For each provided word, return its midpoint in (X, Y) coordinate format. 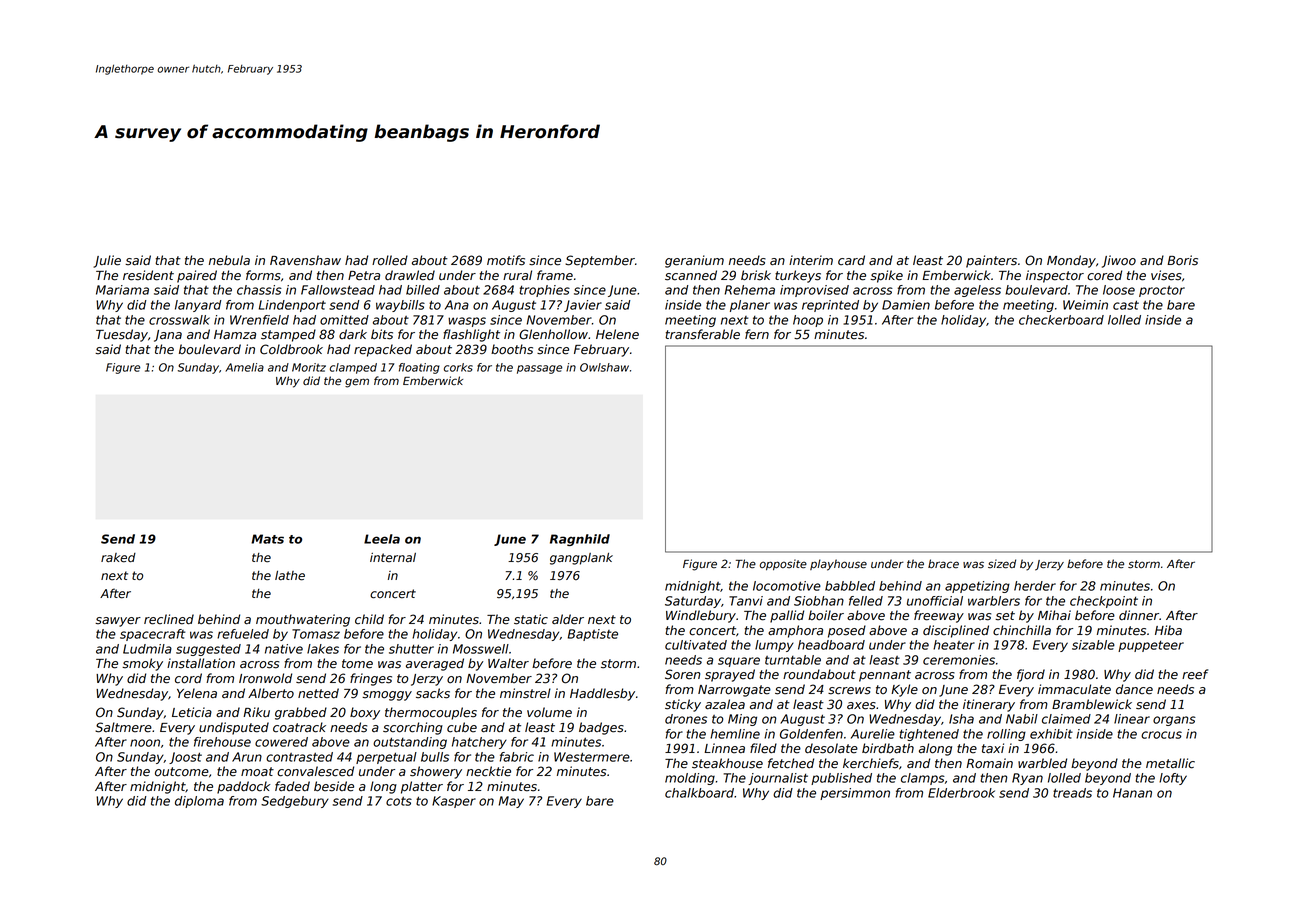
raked (118, 558)
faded (292, 786)
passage (539, 369)
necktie (488, 771)
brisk (756, 275)
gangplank (581, 559)
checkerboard (1061, 320)
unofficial (935, 601)
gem (357, 383)
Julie (107, 261)
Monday (1071, 261)
